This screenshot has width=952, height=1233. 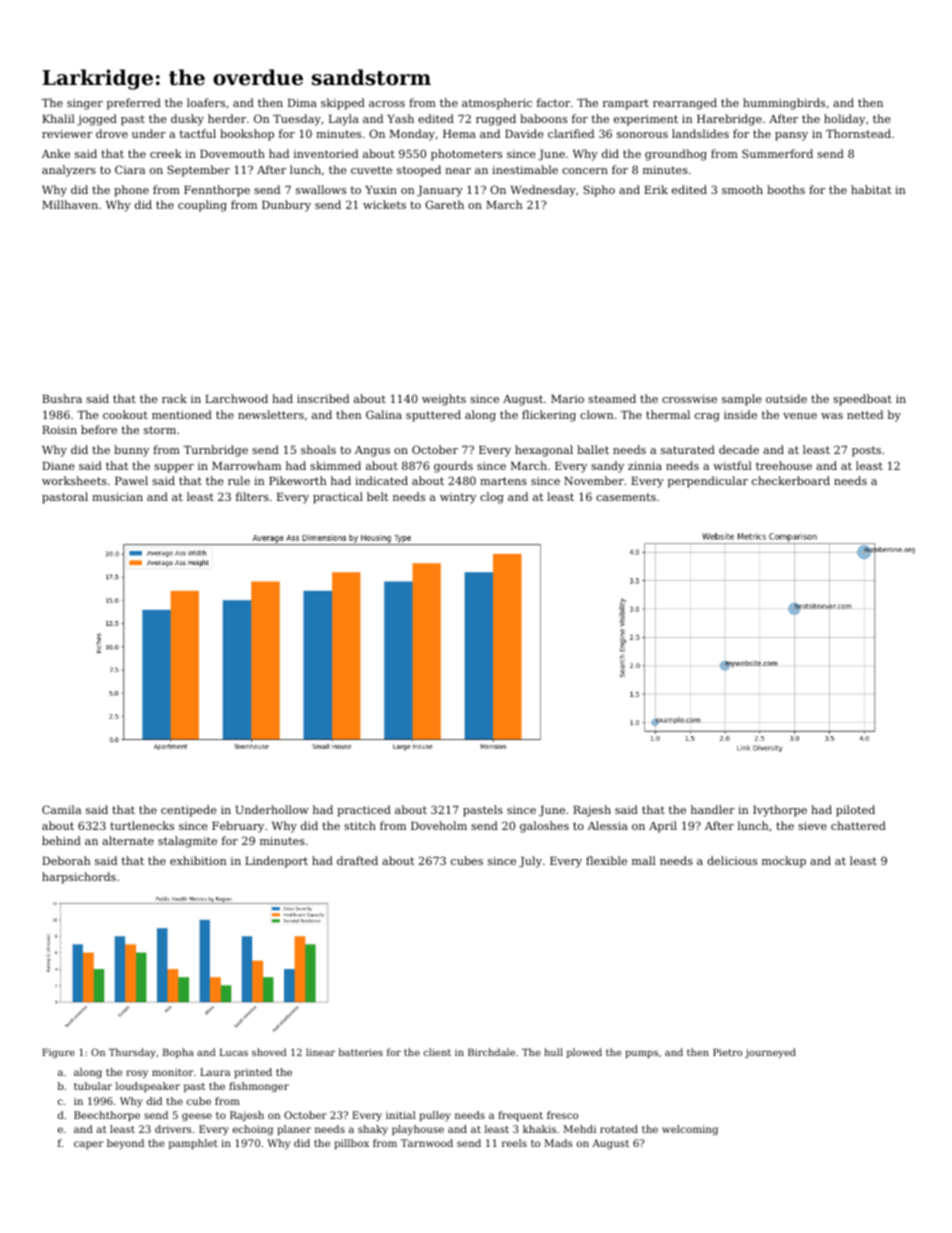 What do you see at coordinates (88, 1145) in the screenshot?
I see `caper` at bounding box center [88, 1145].
